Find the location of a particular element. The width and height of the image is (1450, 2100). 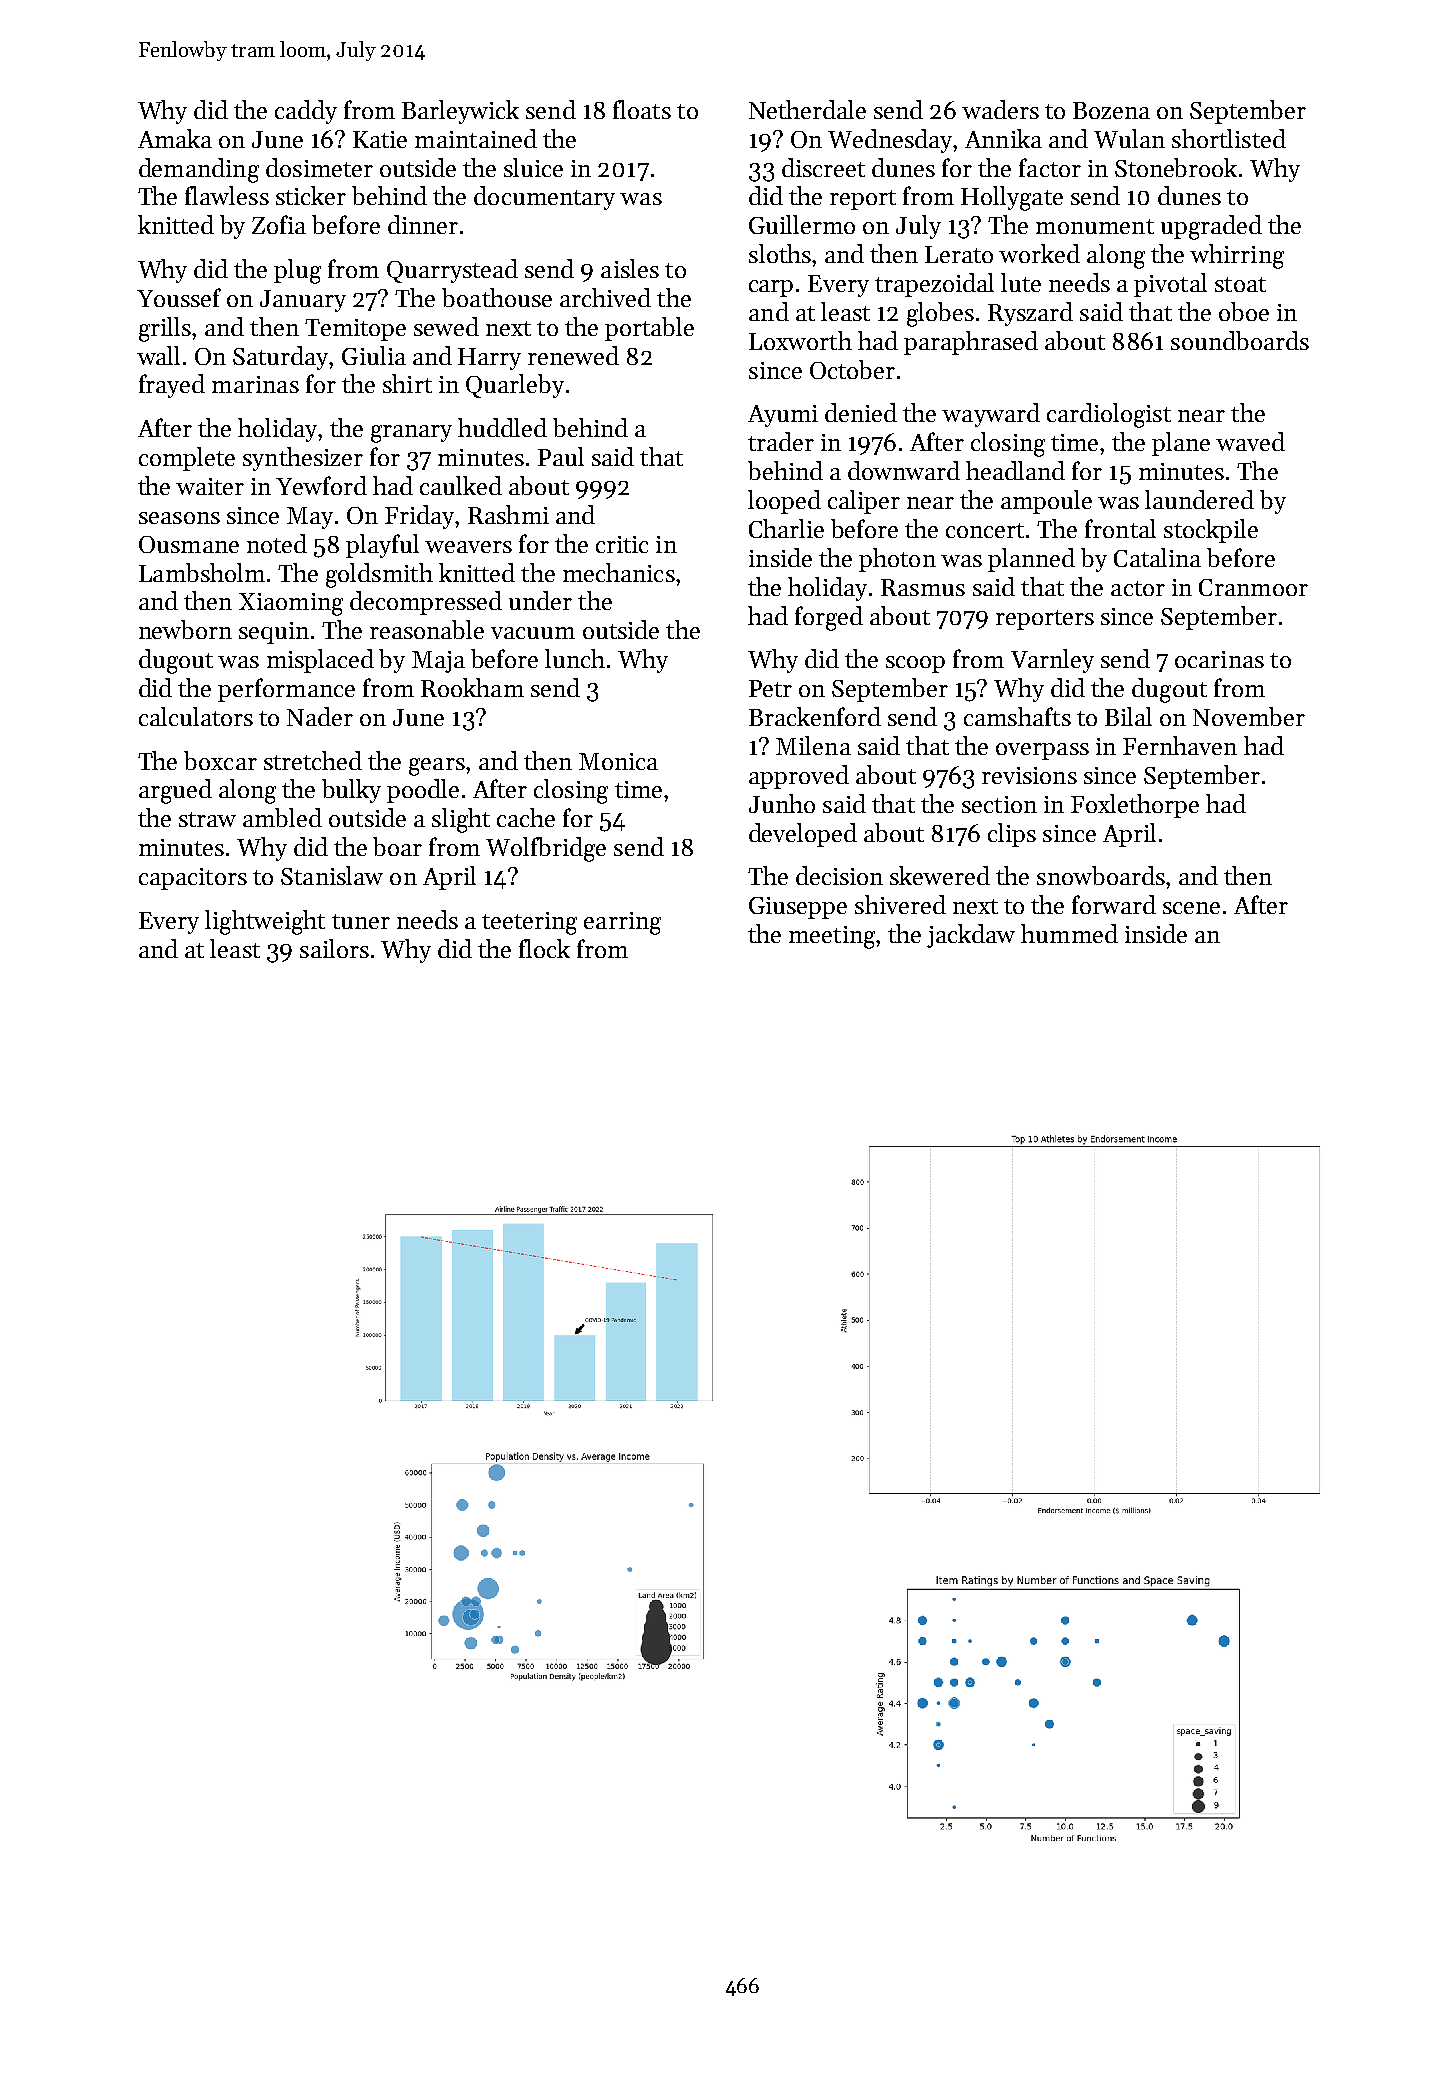

overpass is located at coordinates (1042, 751).
